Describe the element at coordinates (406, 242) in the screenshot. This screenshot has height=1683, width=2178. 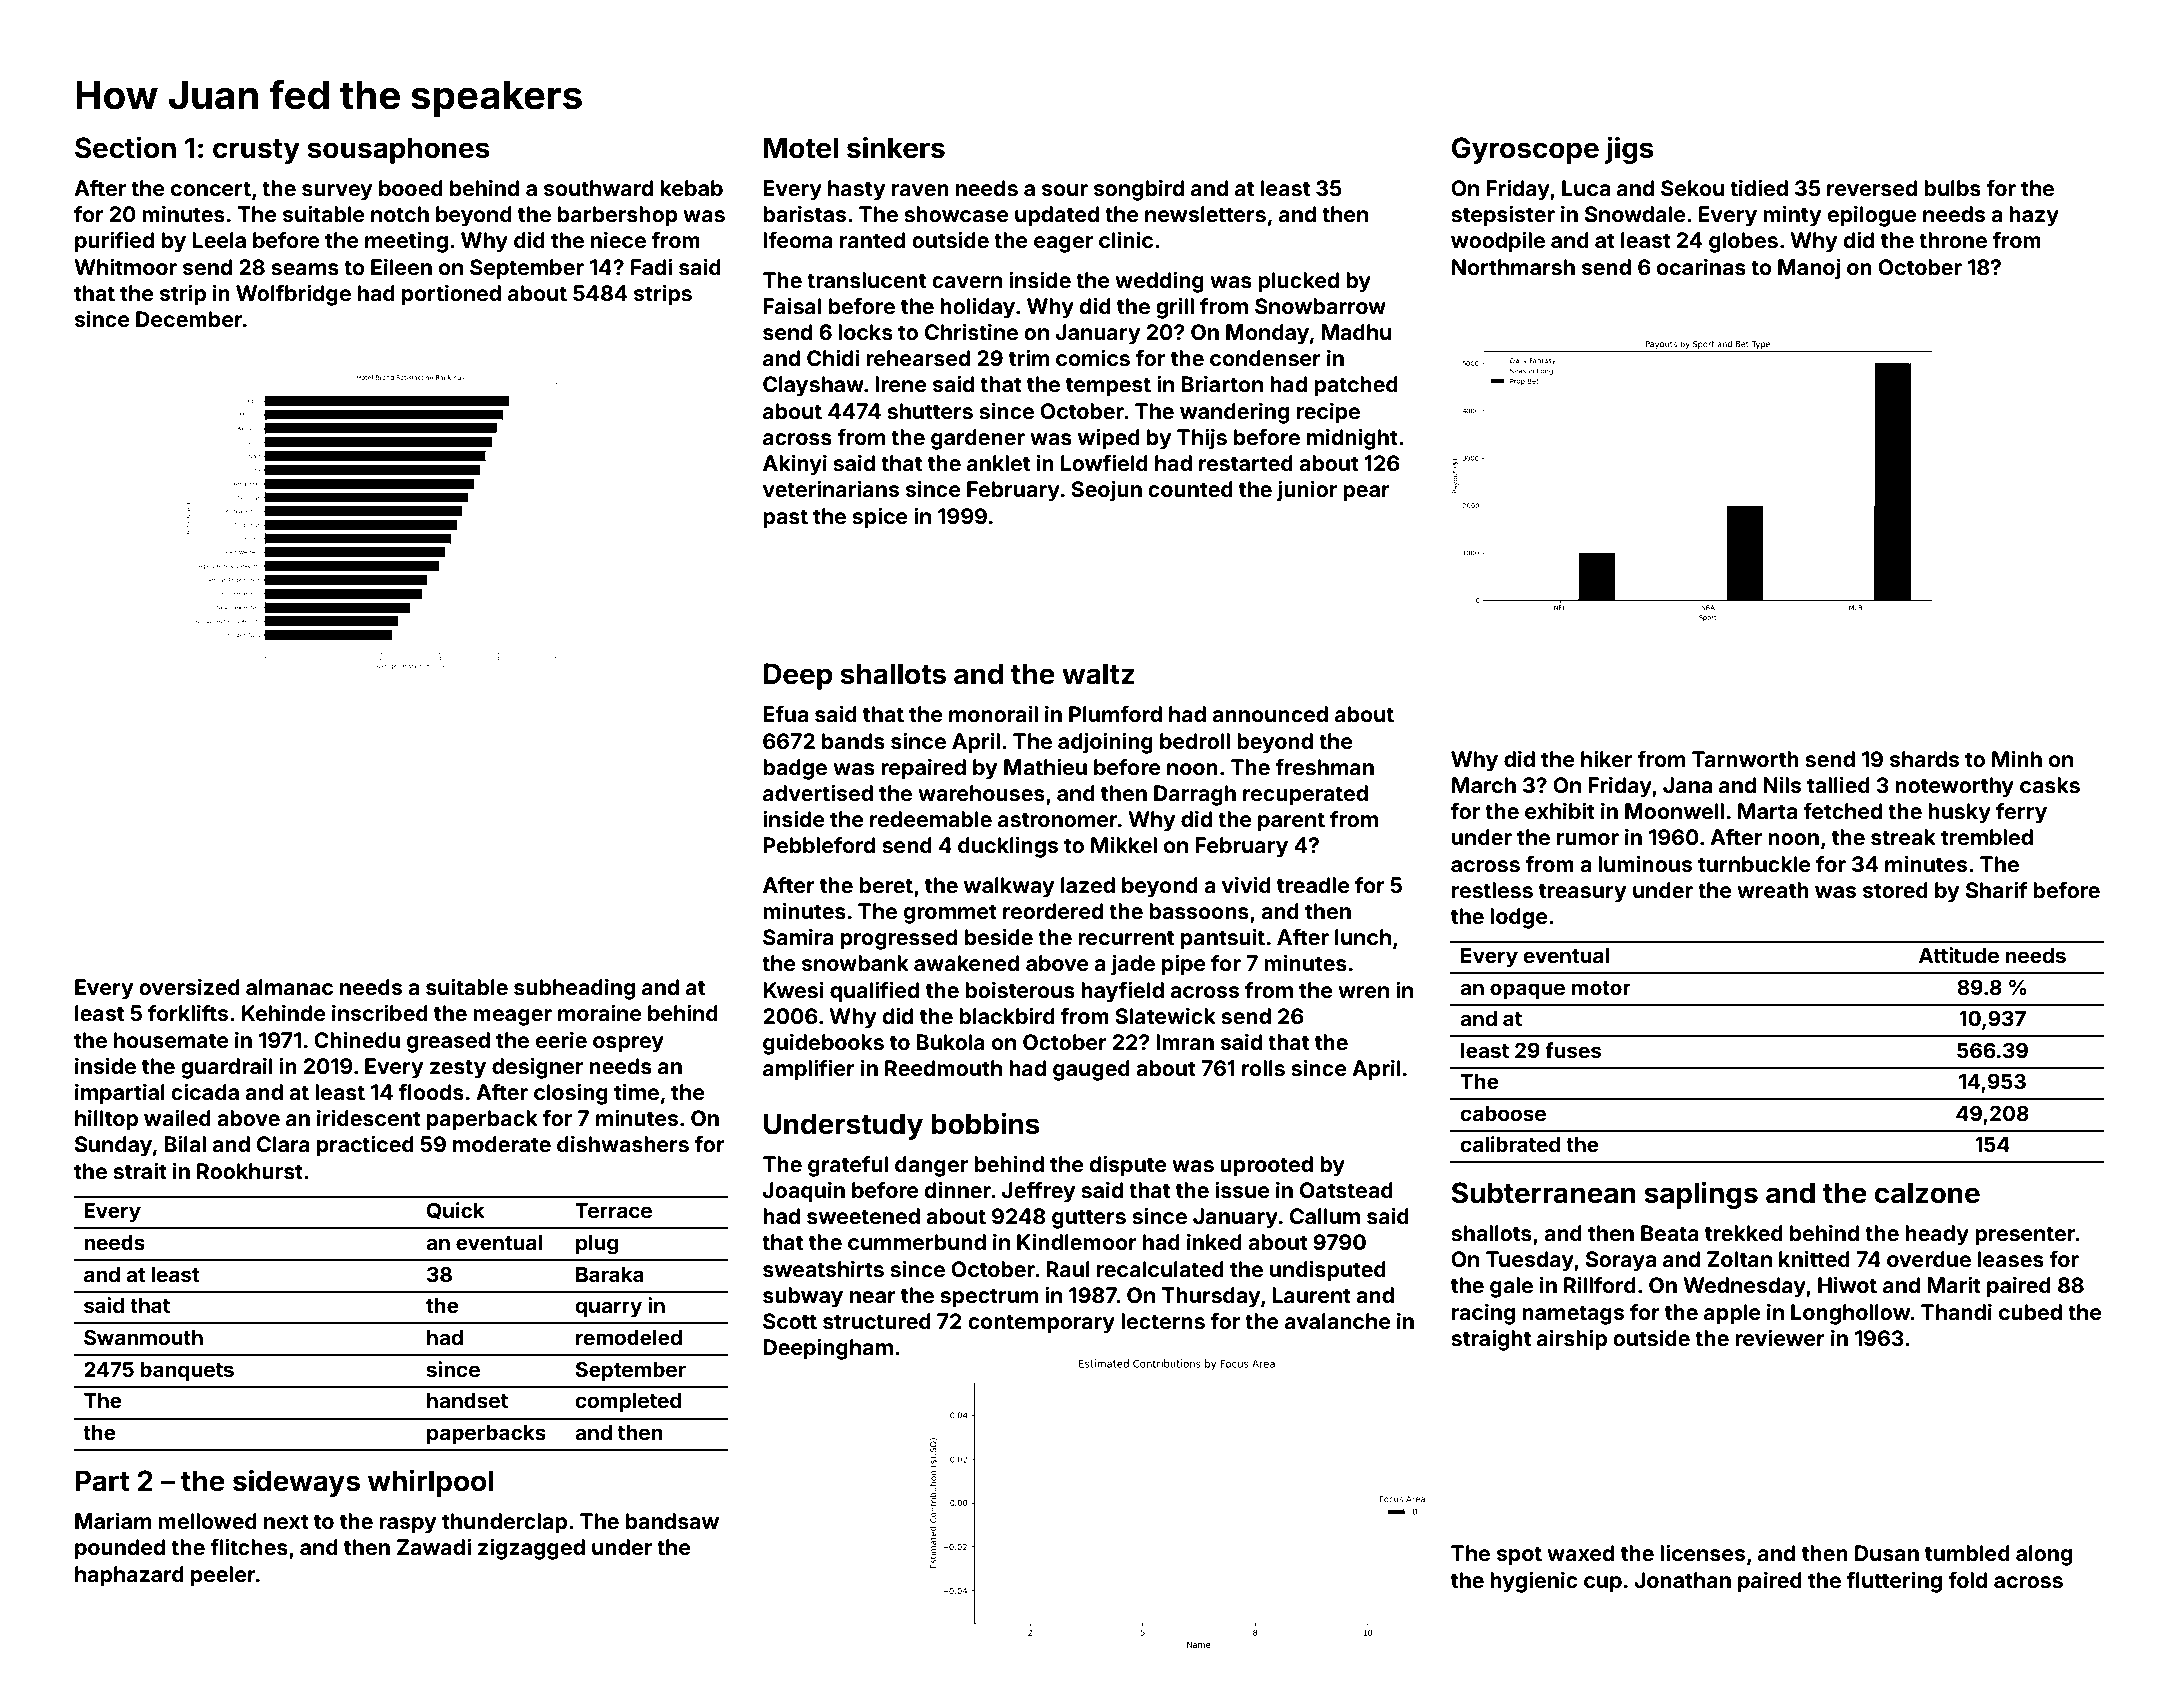
I see `meeting` at that location.
